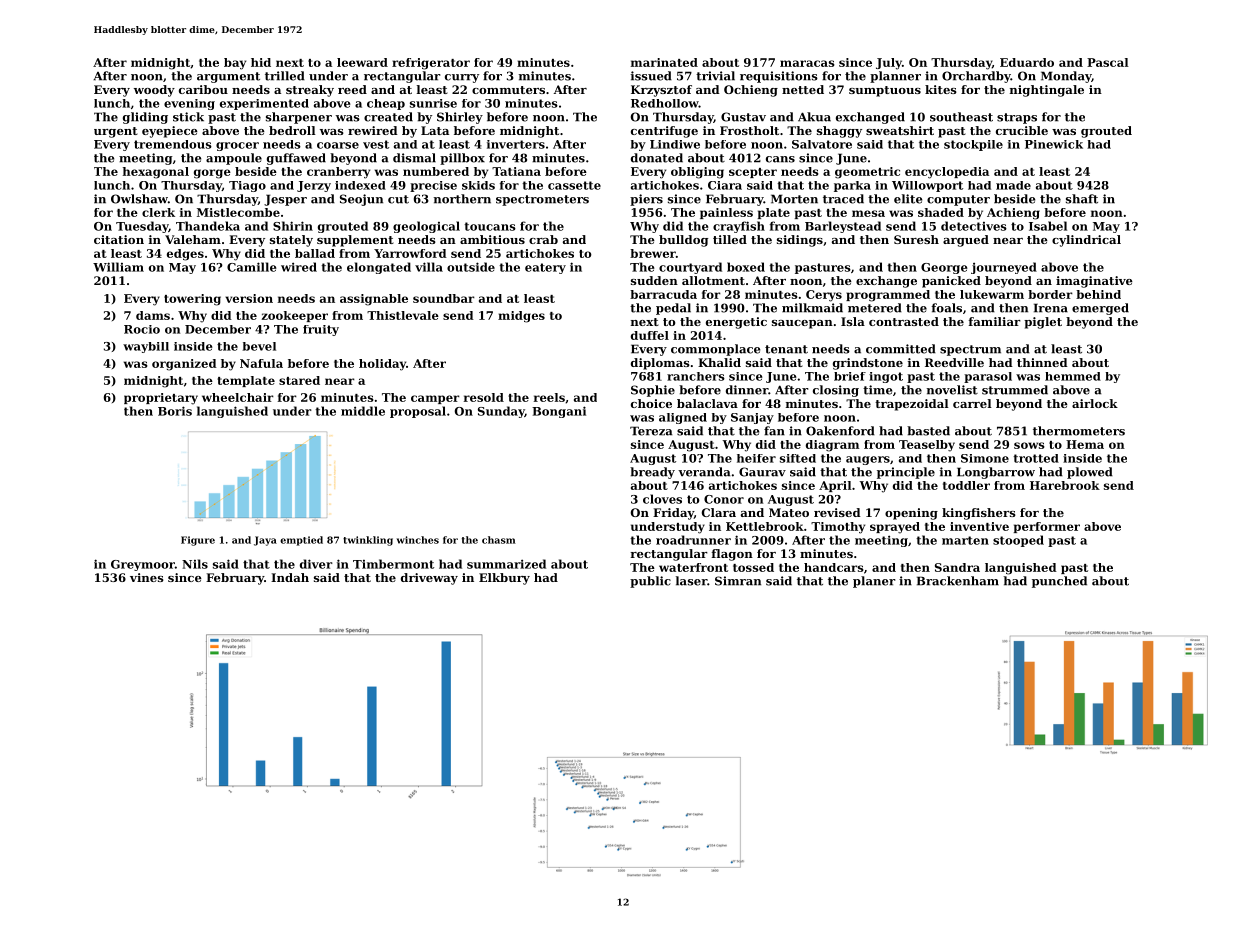  I want to click on marinated, so click(664, 62).
